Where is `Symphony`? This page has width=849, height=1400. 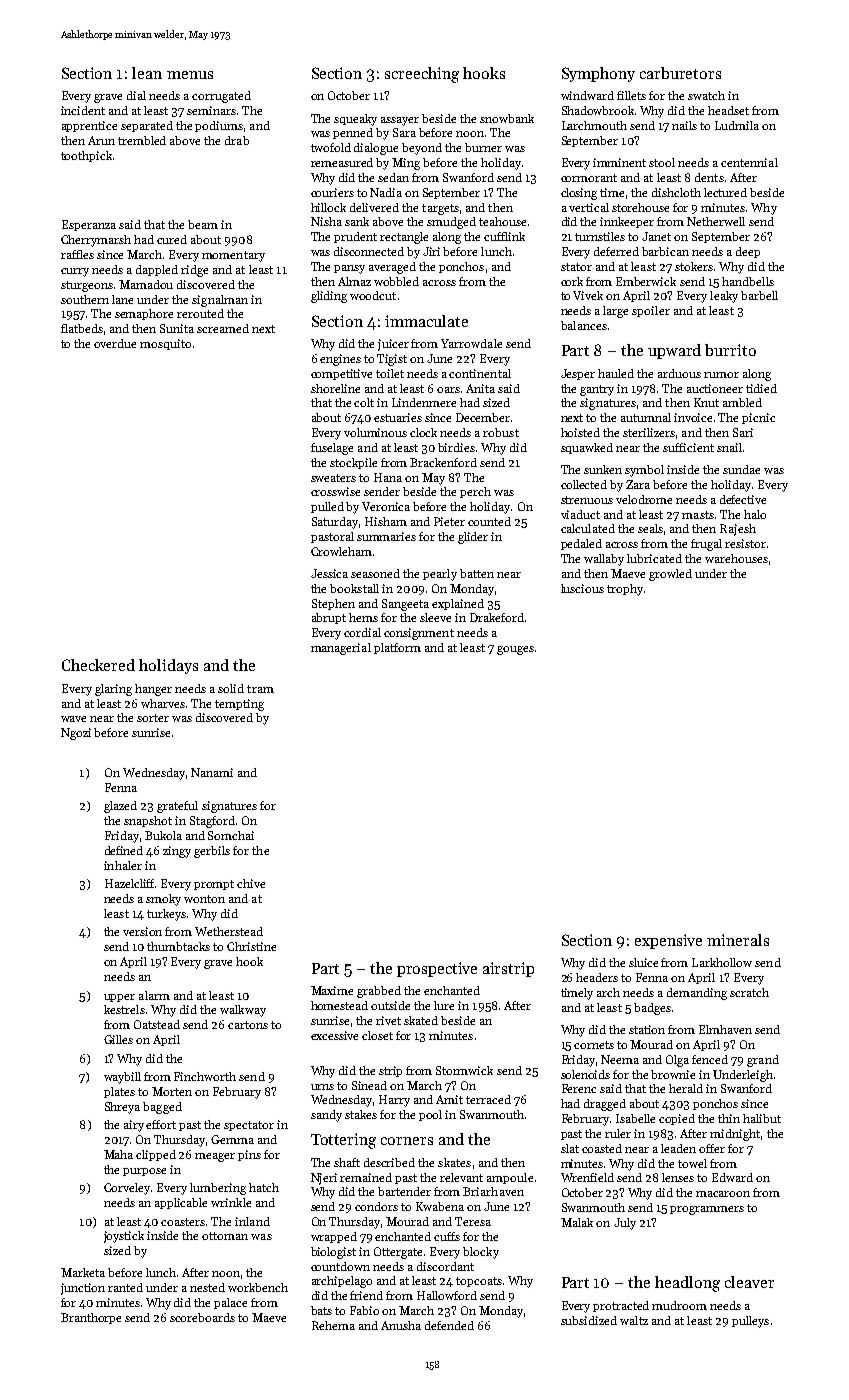 Symphony is located at coordinates (598, 74).
